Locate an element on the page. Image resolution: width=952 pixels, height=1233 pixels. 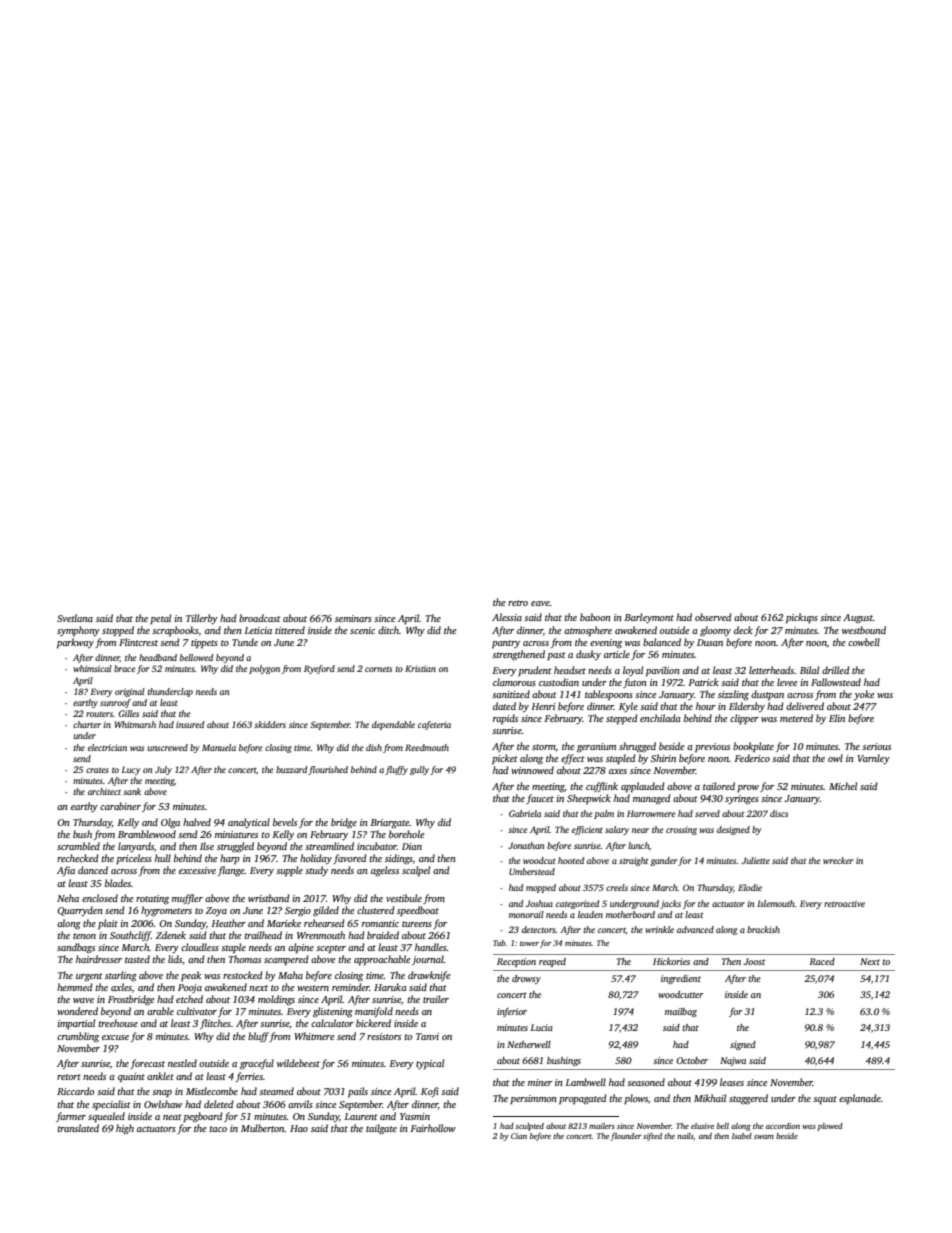
advanced is located at coordinates (695, 929).
